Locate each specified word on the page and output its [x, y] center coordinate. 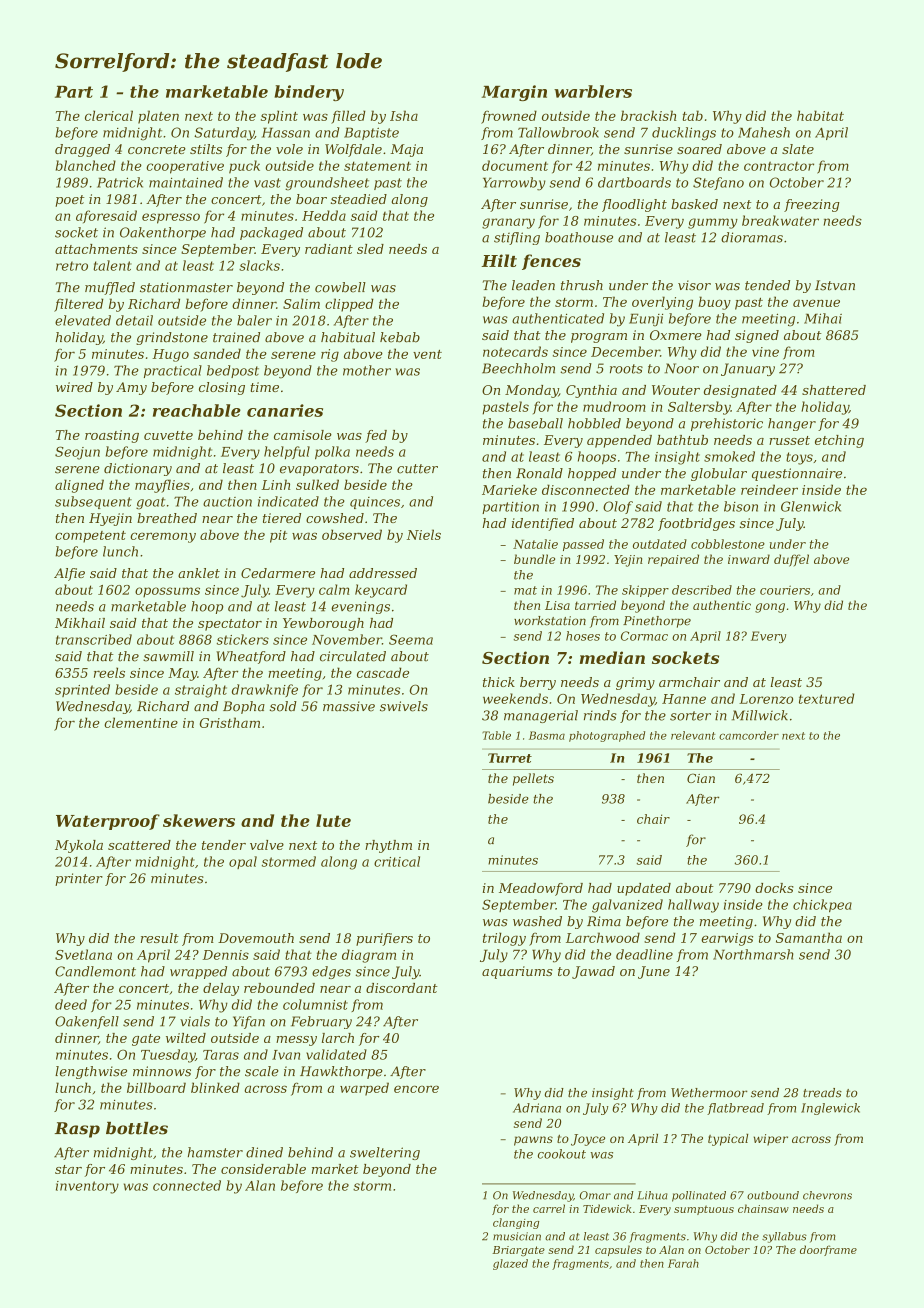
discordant [402, 988]
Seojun [77, 453]
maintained [186, 182]
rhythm [388, 846]
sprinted [82, 690]
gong [770, 608]
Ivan [286, 1055]
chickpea [822, 905]
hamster [215, 1152]
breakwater [780, 220]
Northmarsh [753, 954]
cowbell [340, 287]
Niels [424, 534]
